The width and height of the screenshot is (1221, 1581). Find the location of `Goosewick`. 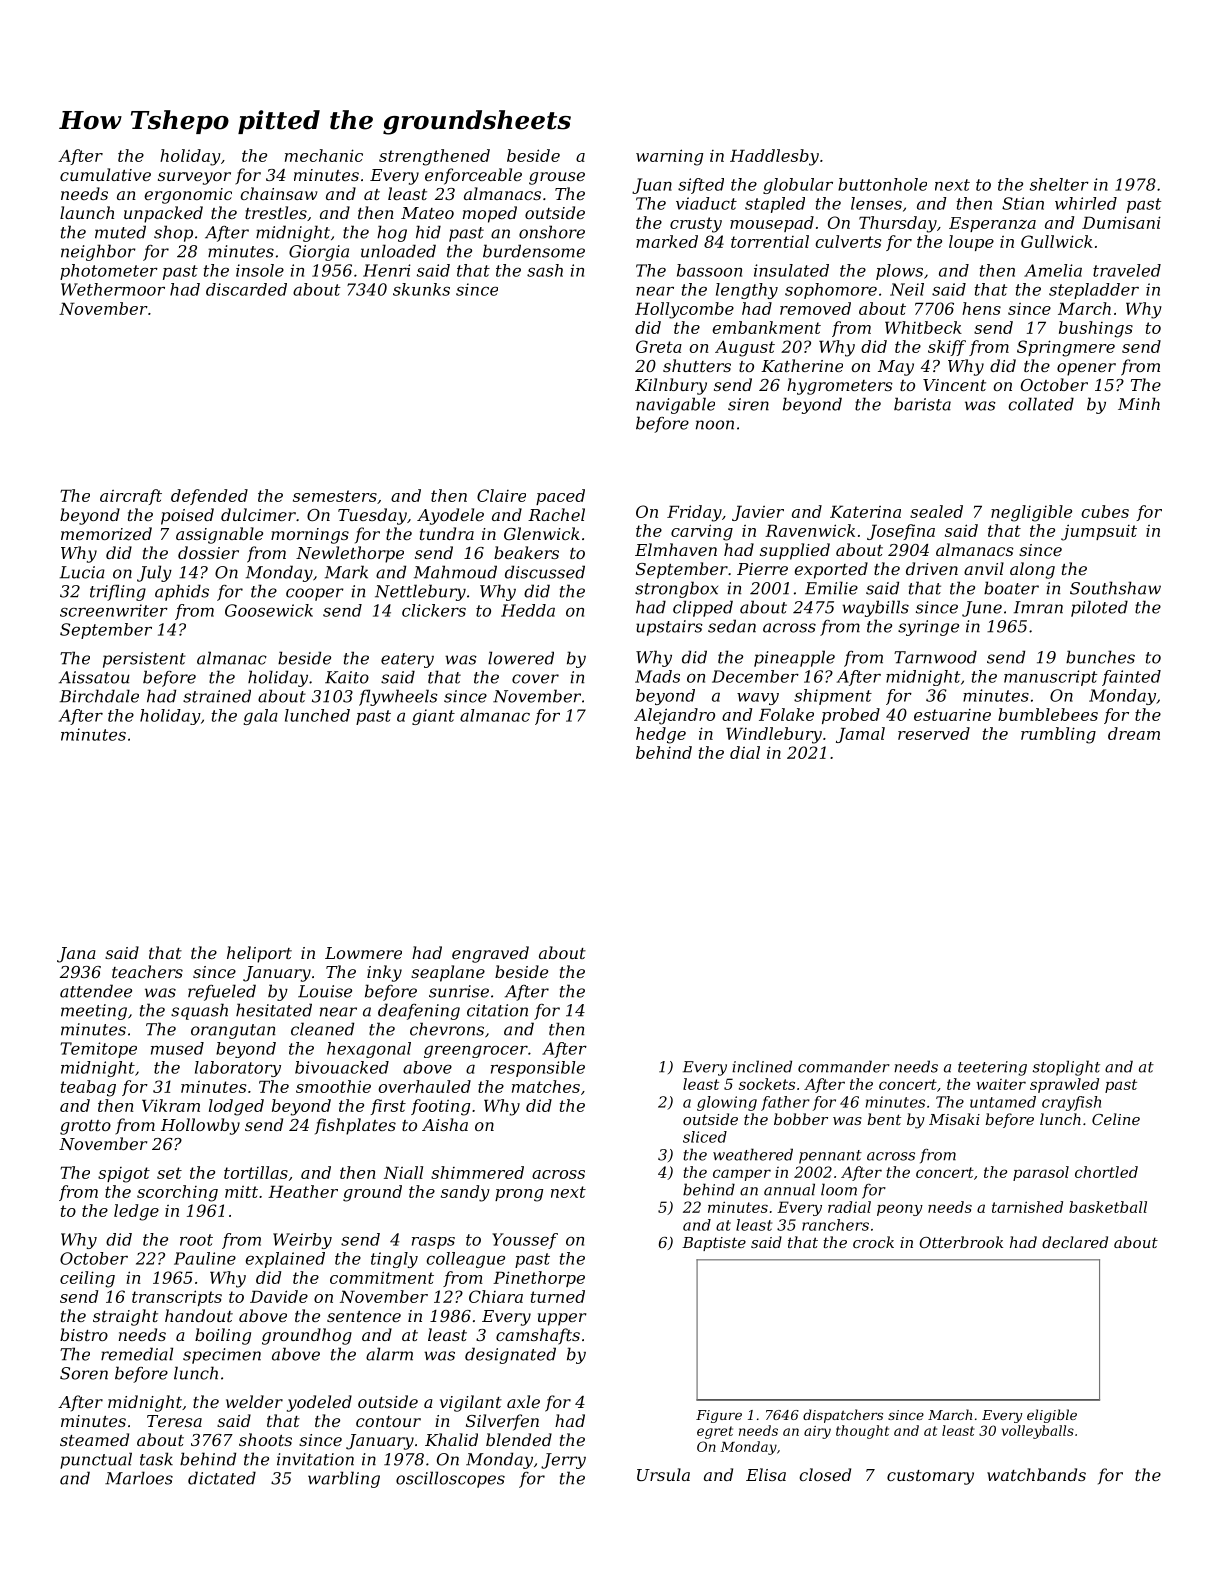

Goosewick is located at coordinates (269, 610).
